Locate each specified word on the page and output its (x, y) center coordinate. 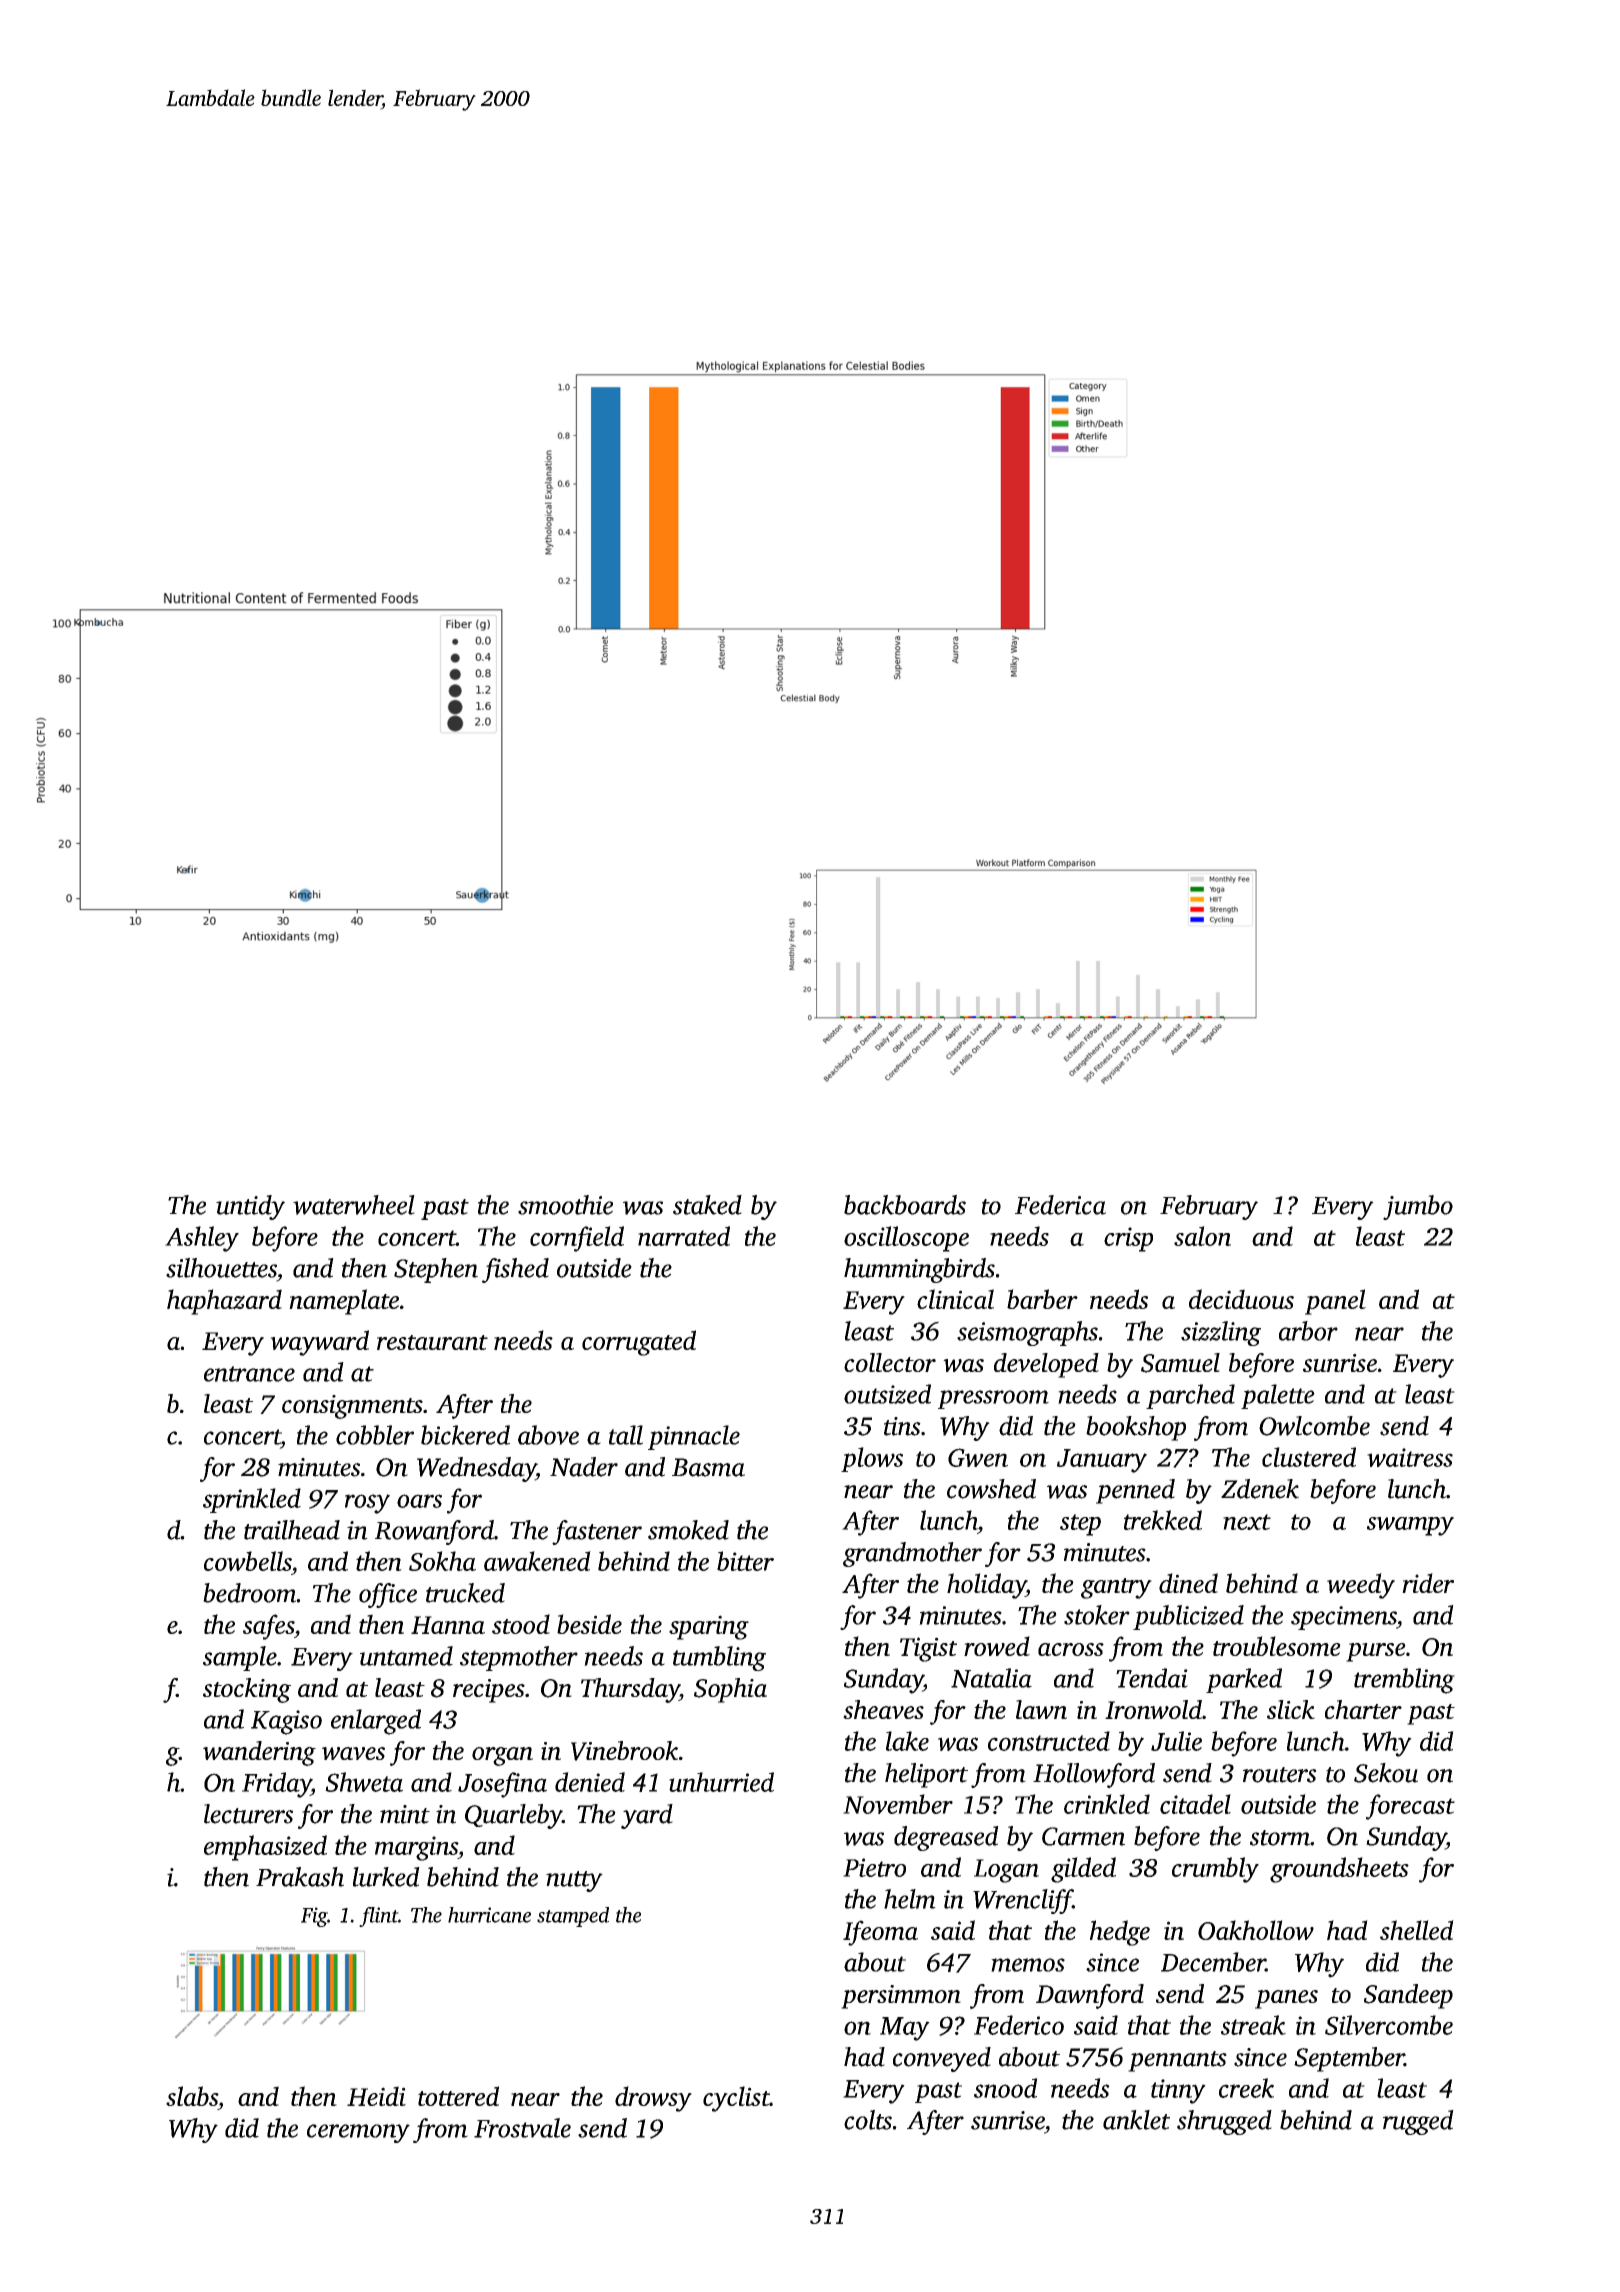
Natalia (991, 1678)
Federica (1060, 1205)
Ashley (202, 1239)
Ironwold (1153, 1709)
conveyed (942, 2059)
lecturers (248, 1814)
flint (378, 1917)
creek (1246, 2088)
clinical (955, 1299)
